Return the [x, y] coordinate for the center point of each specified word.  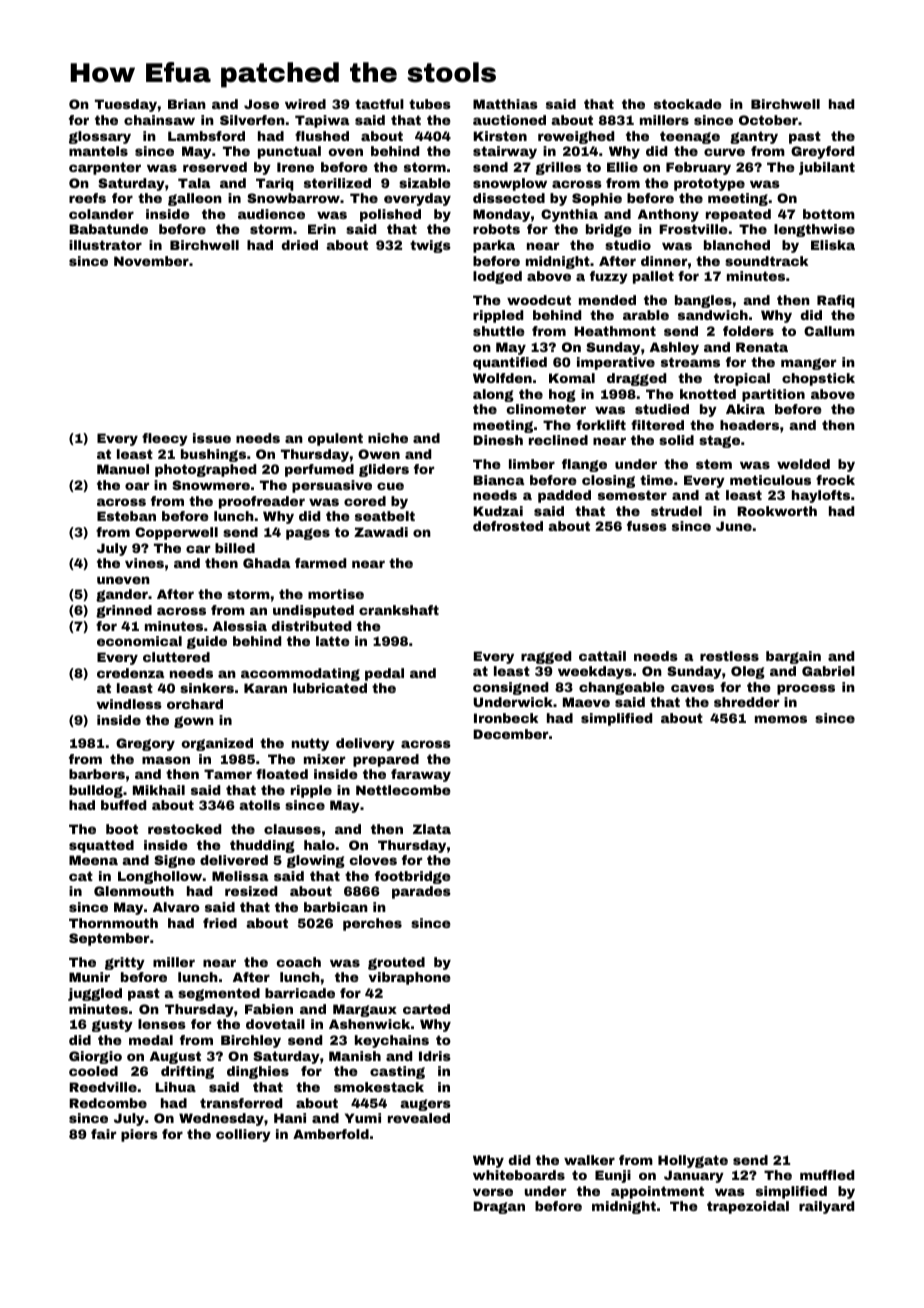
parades [421, 892]
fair [103, 1134]
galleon [195, 199]
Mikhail [159, 790]
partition [773, 395]
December [510, 734]
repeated [738, 215]
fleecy [165, 439]
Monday [501, 215]
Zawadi [381, 532]
